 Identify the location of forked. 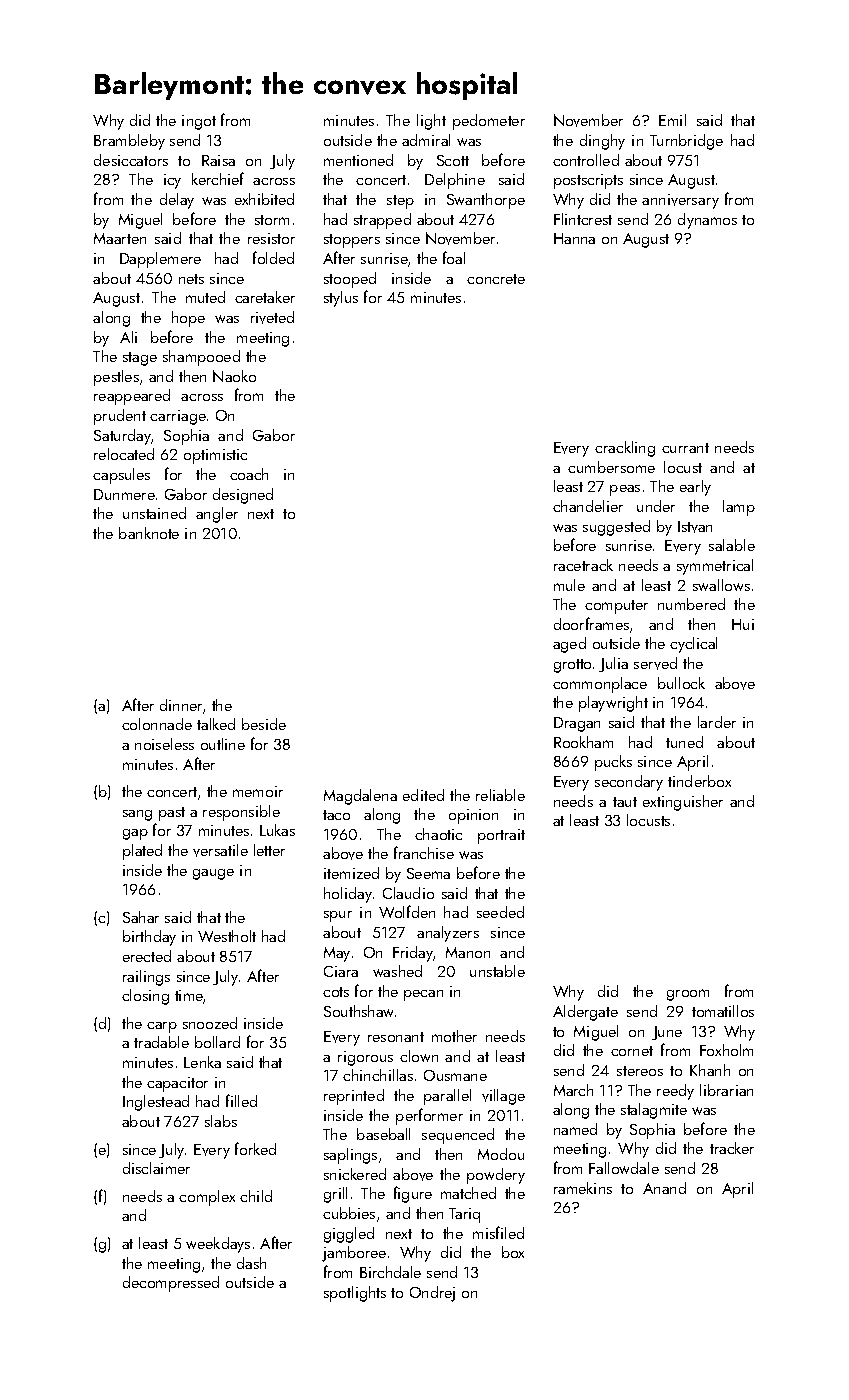
(255, 1148).
